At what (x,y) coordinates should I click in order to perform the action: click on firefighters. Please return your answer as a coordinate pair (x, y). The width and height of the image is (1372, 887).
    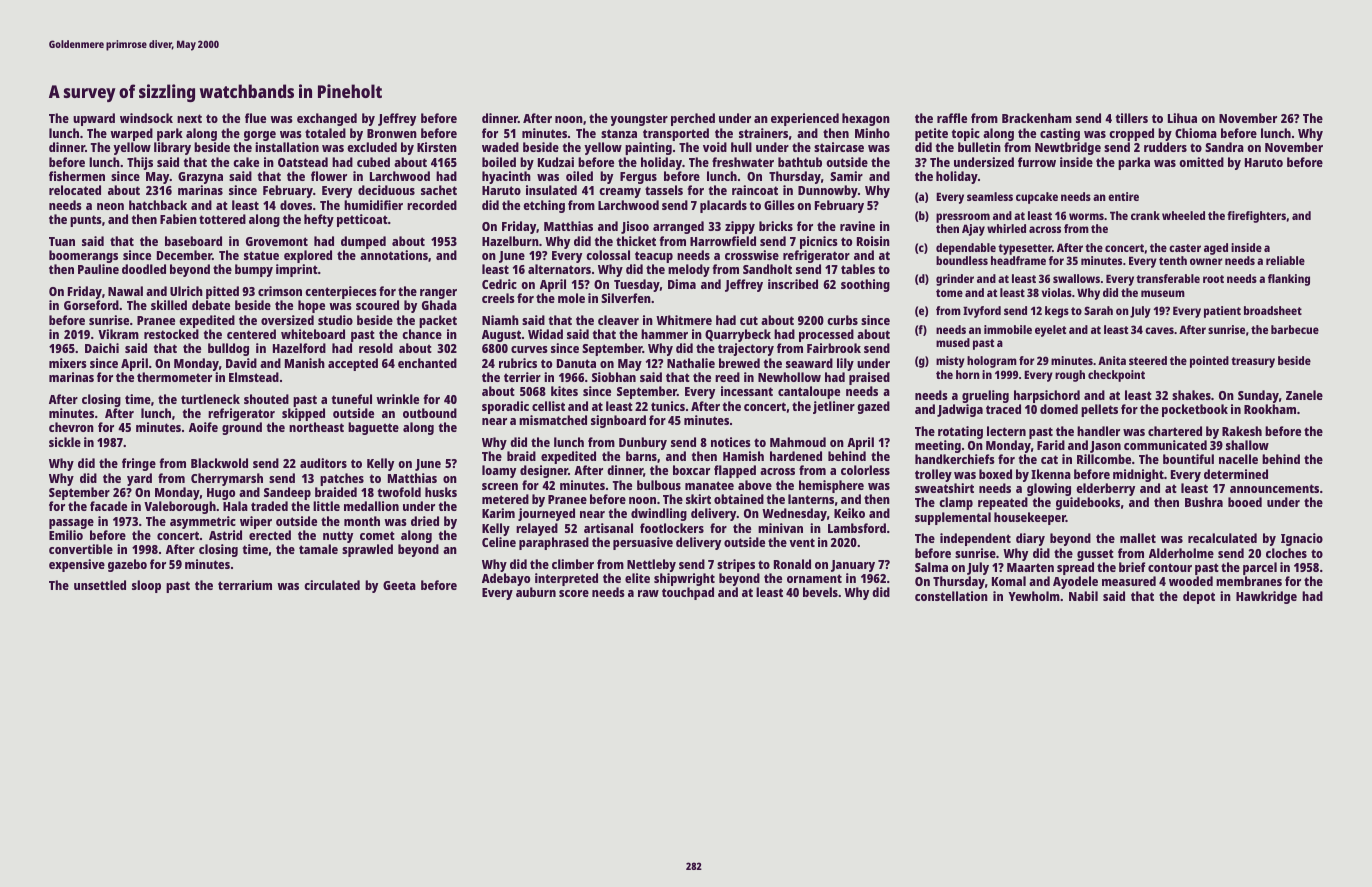
    Looking at the image, I should click on (1256, 217).
